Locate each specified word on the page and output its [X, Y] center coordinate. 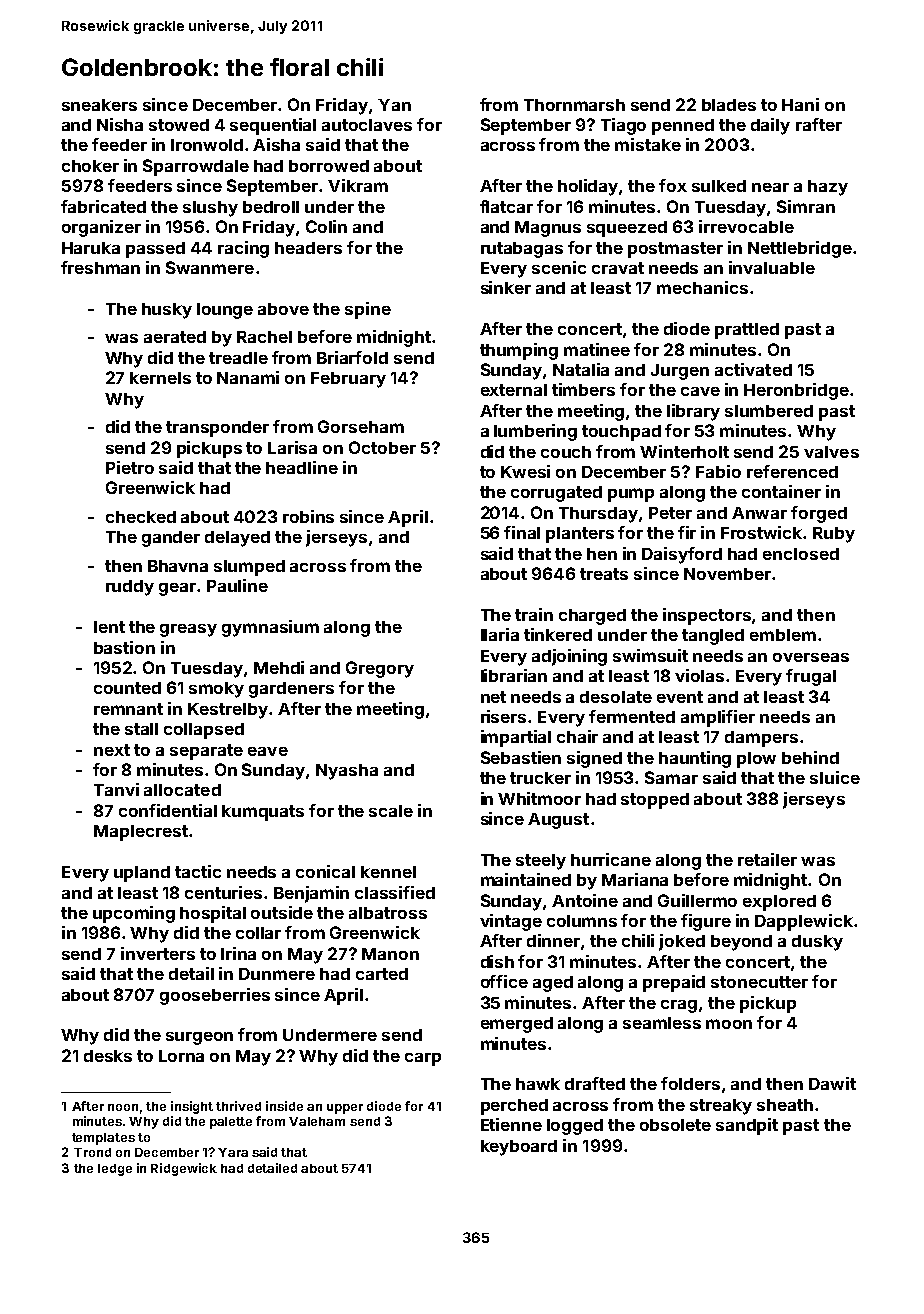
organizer [101, 228]
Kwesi [525, 471]
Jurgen [680, 372]
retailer [767, 859]
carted [382, 974]
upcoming [134, 914]
